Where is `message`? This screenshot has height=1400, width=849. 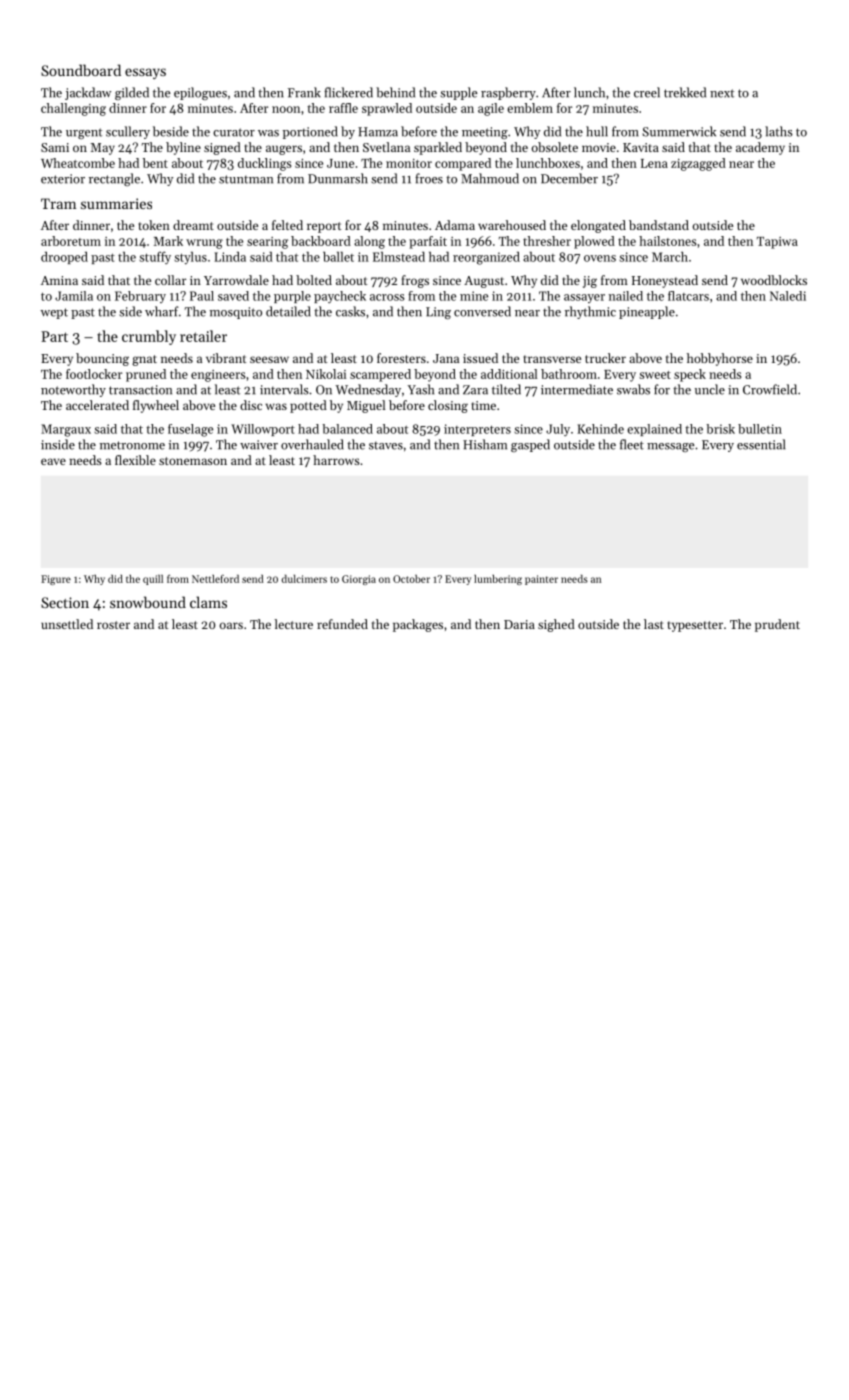
message is located at coordinates (670, 447).
